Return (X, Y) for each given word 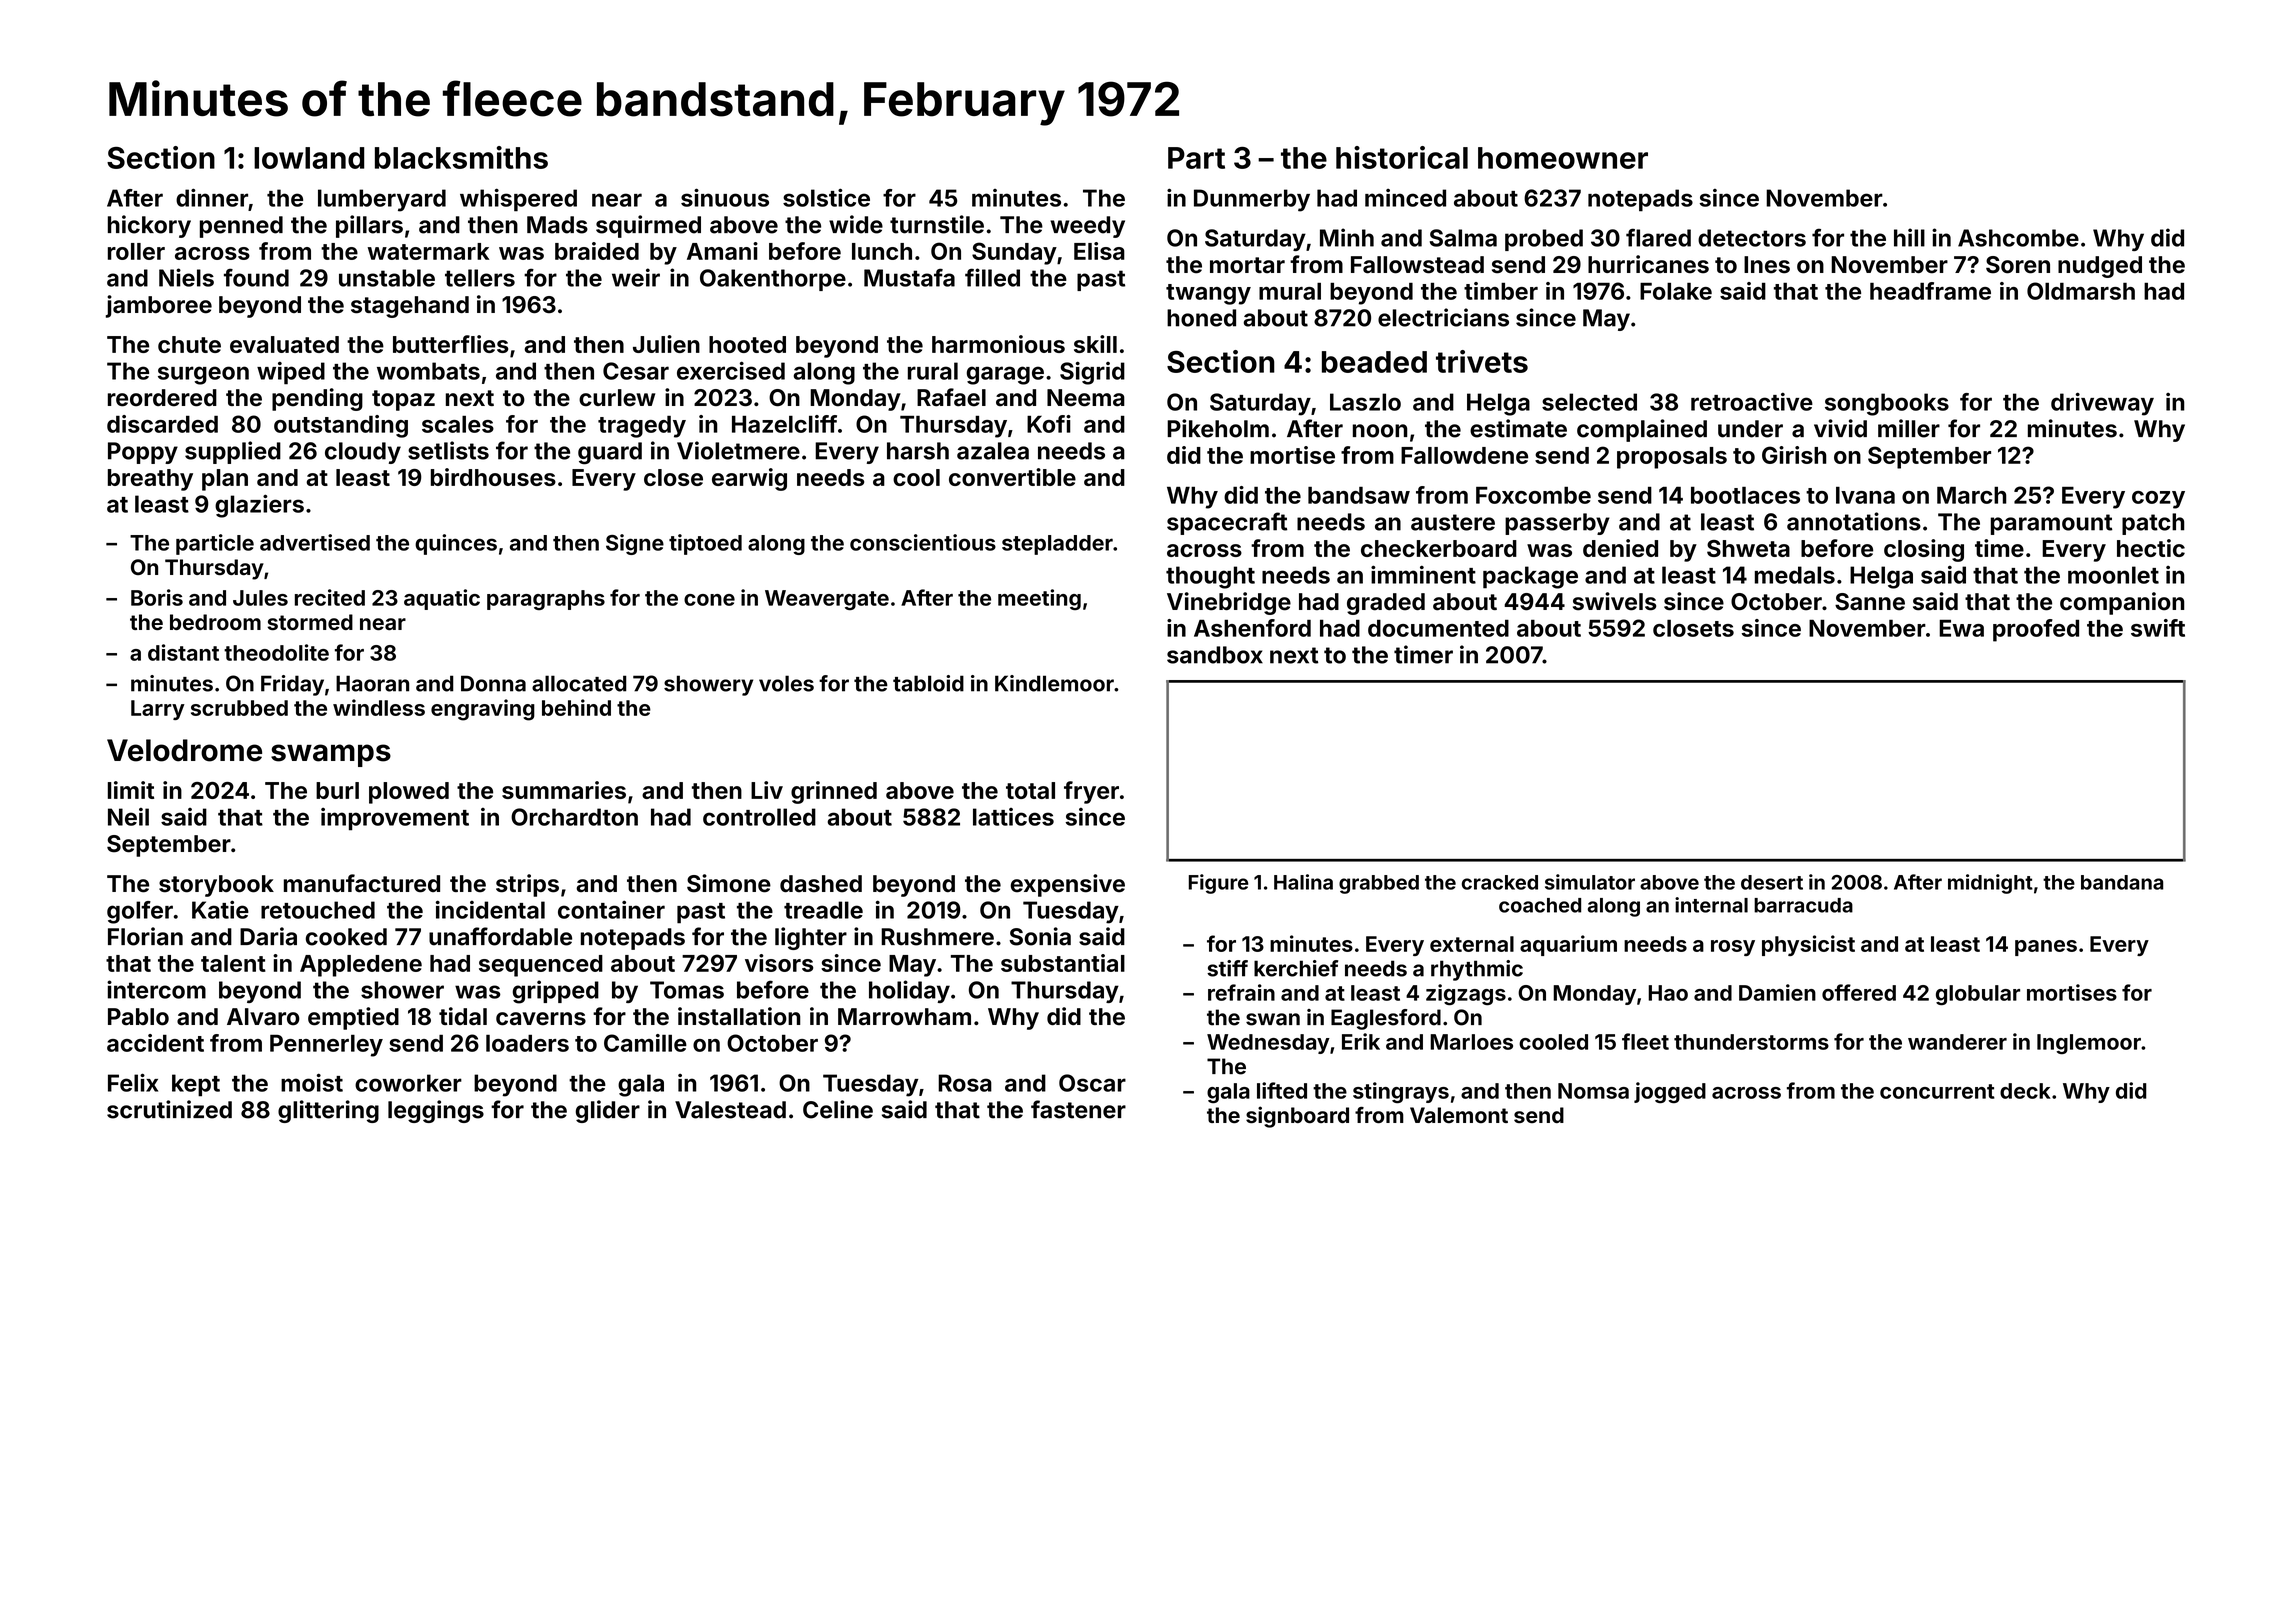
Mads (557, 225)
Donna (493, 683)
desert (1772, 882)
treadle (823, 910)
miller (1909, 428)
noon (1380, 431)
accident (155, 1043)
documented (1438, 628)
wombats (428, 371)
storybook (216, 886)
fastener (1078, 1109)
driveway (2102, 404)
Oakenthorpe (773, 280)
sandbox (1215, 655)
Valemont (1459, 1115)
